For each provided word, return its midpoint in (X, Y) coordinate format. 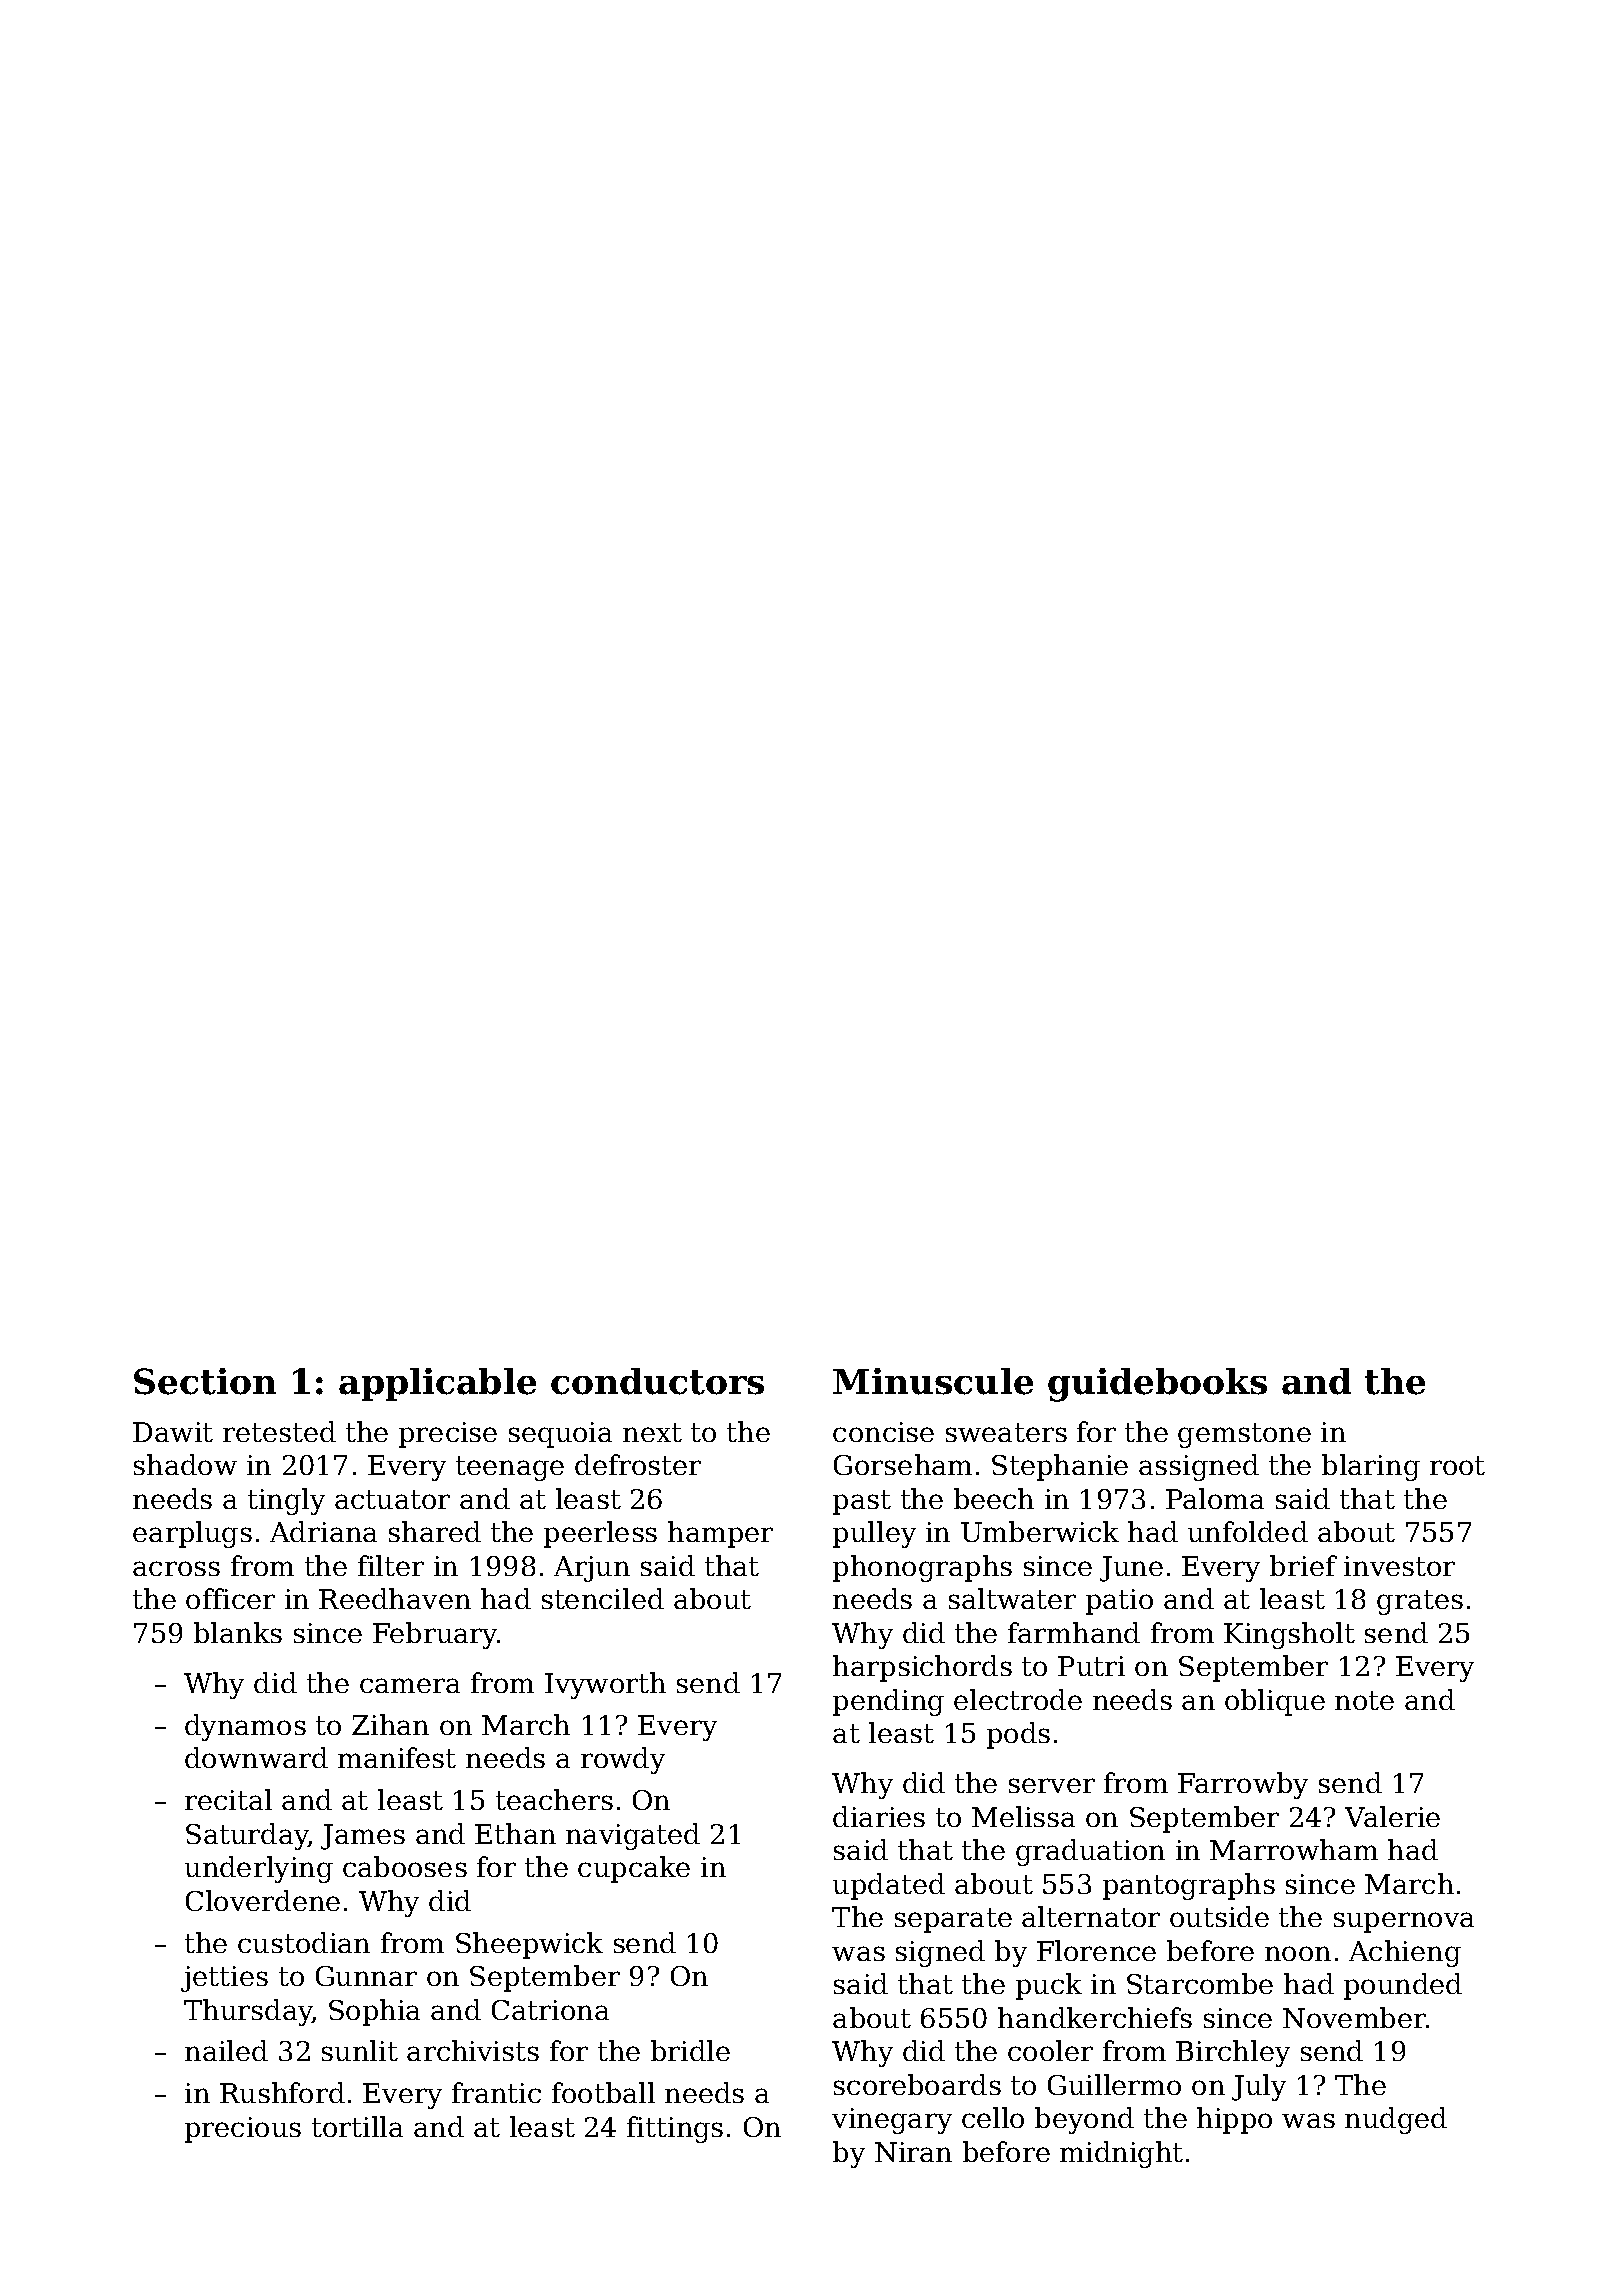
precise (448, 1435)
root (1457, 1465)
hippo (1234, 2120)
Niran (913, 2152)
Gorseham (903, 1464)
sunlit (360, 2050)
